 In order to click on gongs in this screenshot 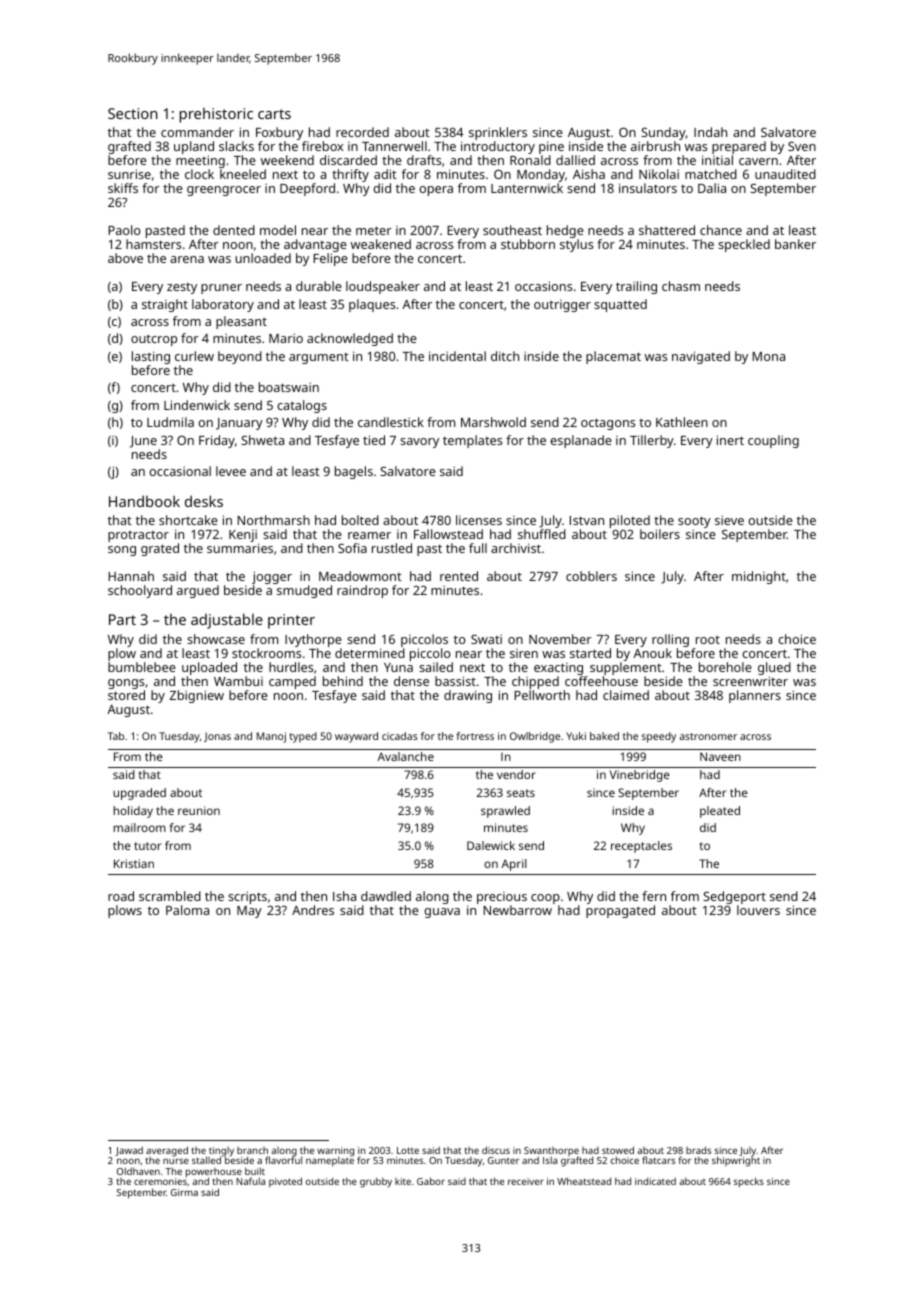, I will do `click(126, 684)`.
